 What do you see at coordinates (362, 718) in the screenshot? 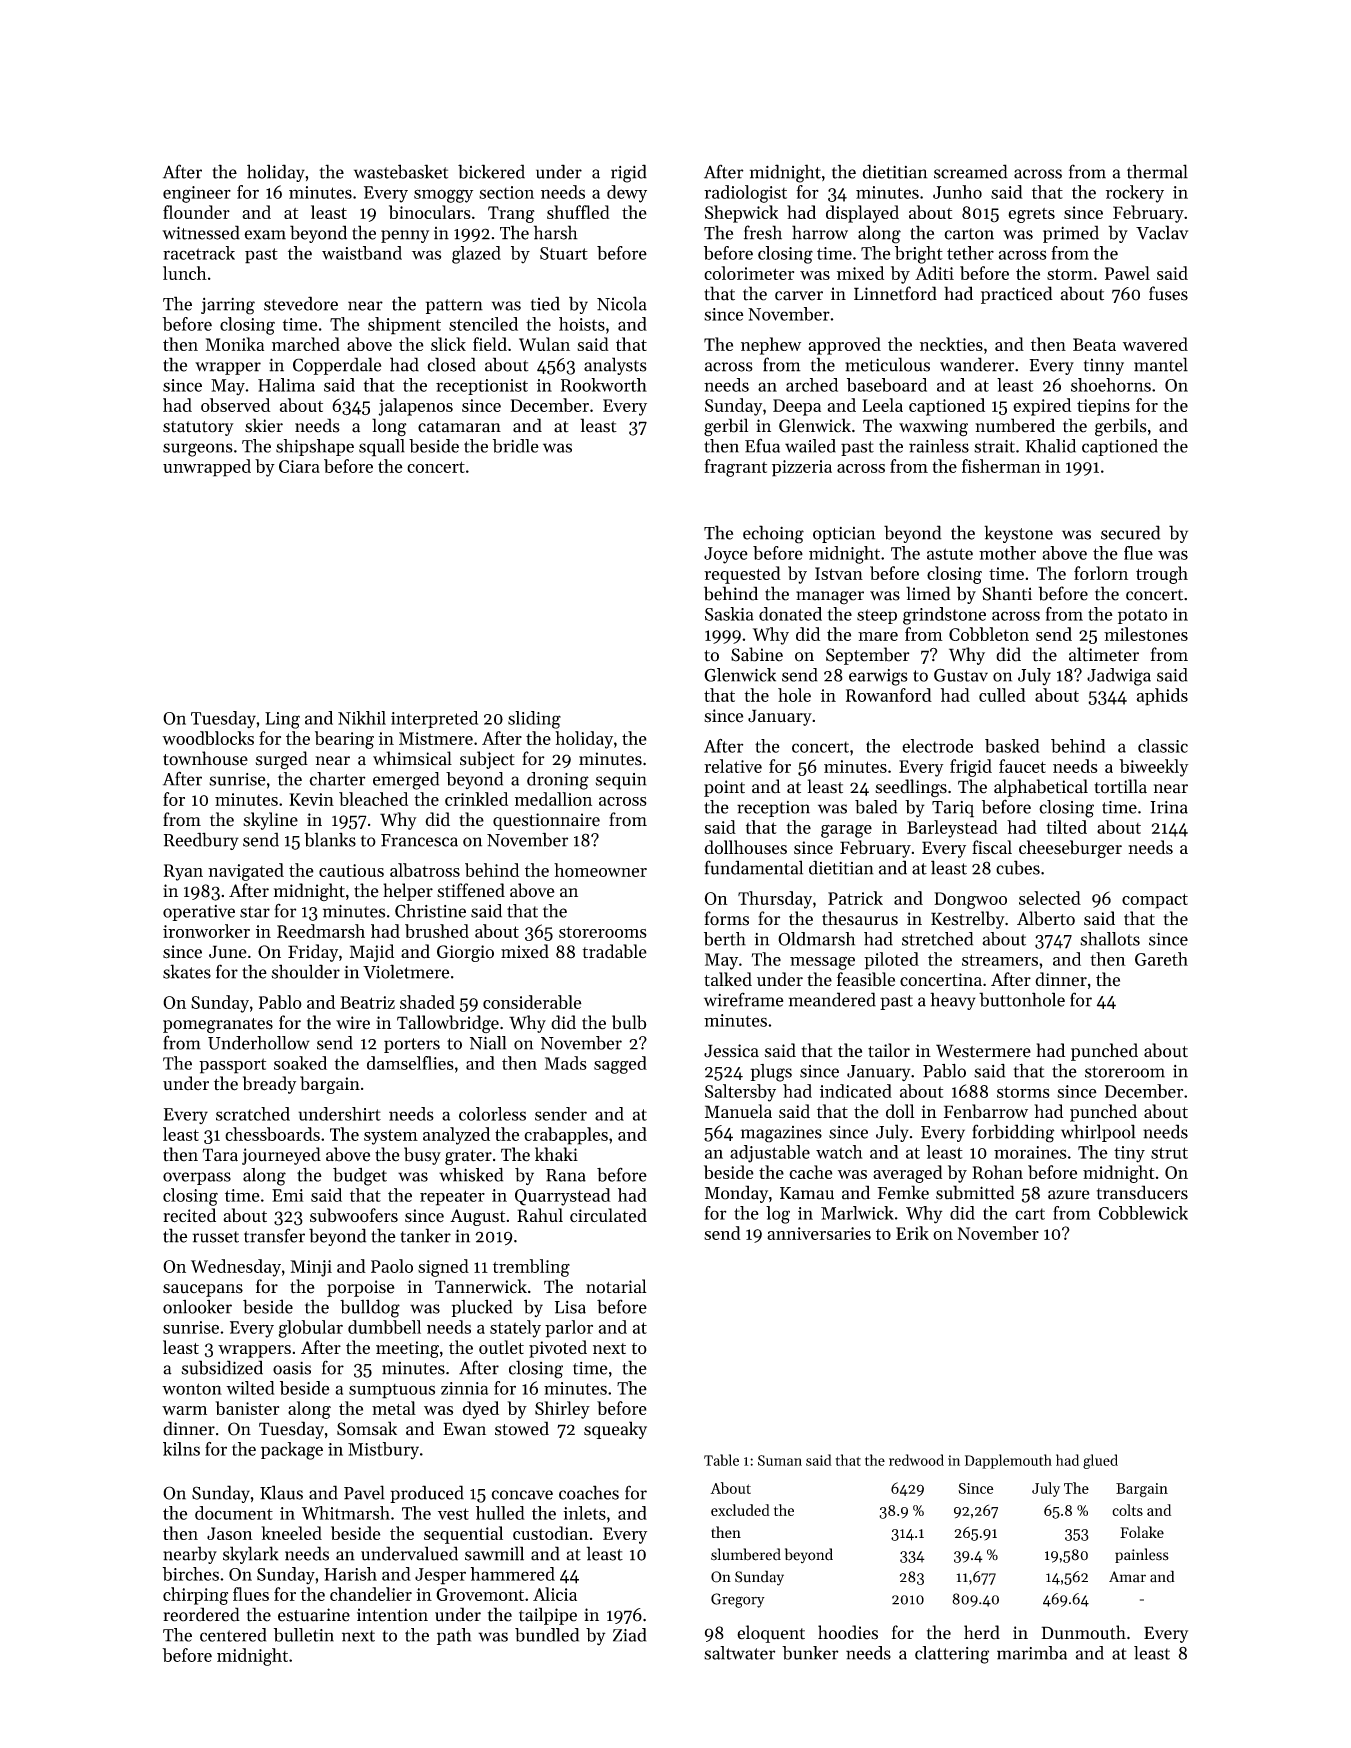
I see `Nikhil` at bounding box center [362, 718].
